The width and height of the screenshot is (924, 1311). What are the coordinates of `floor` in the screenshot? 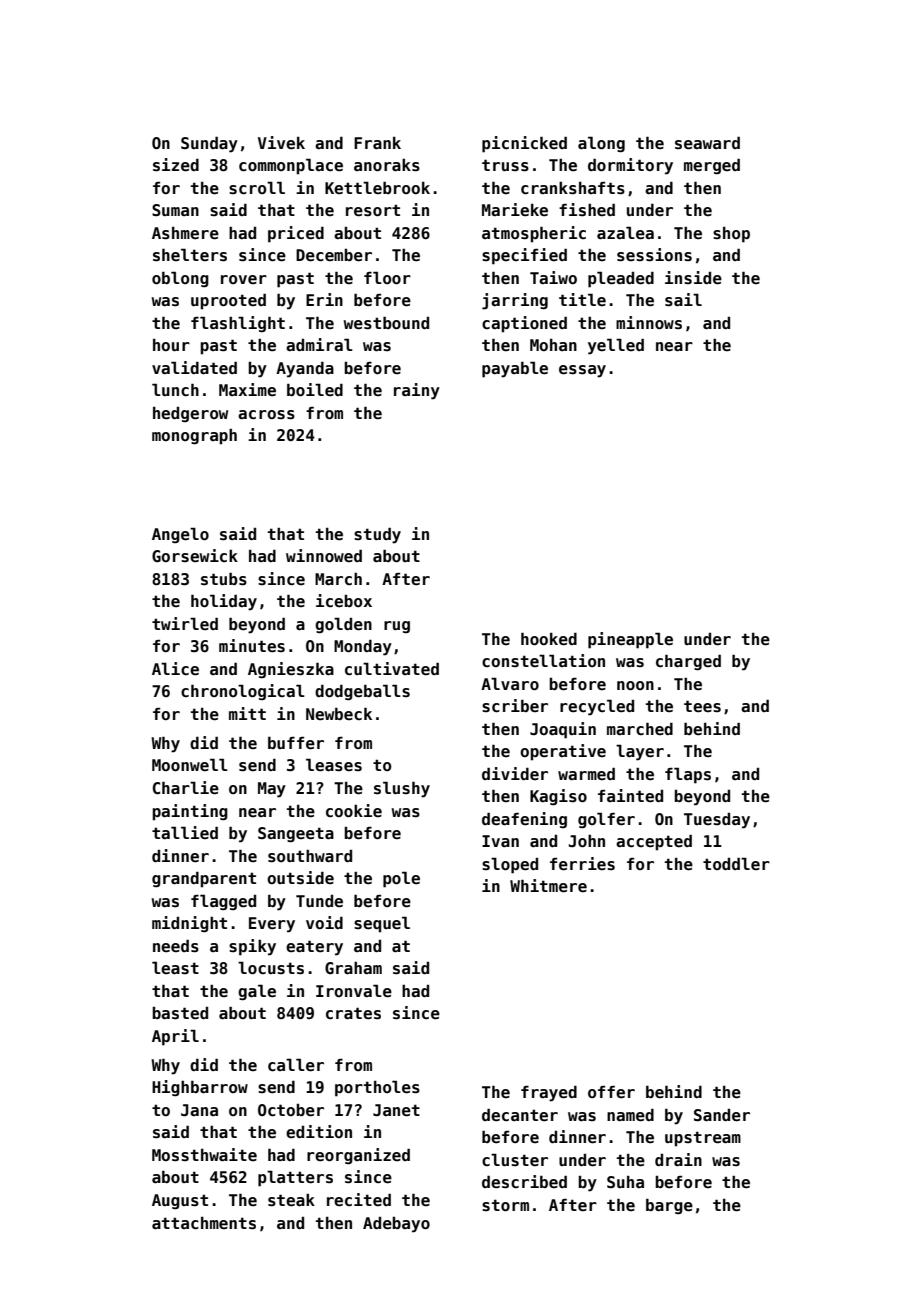 It's located at (387, 278).
